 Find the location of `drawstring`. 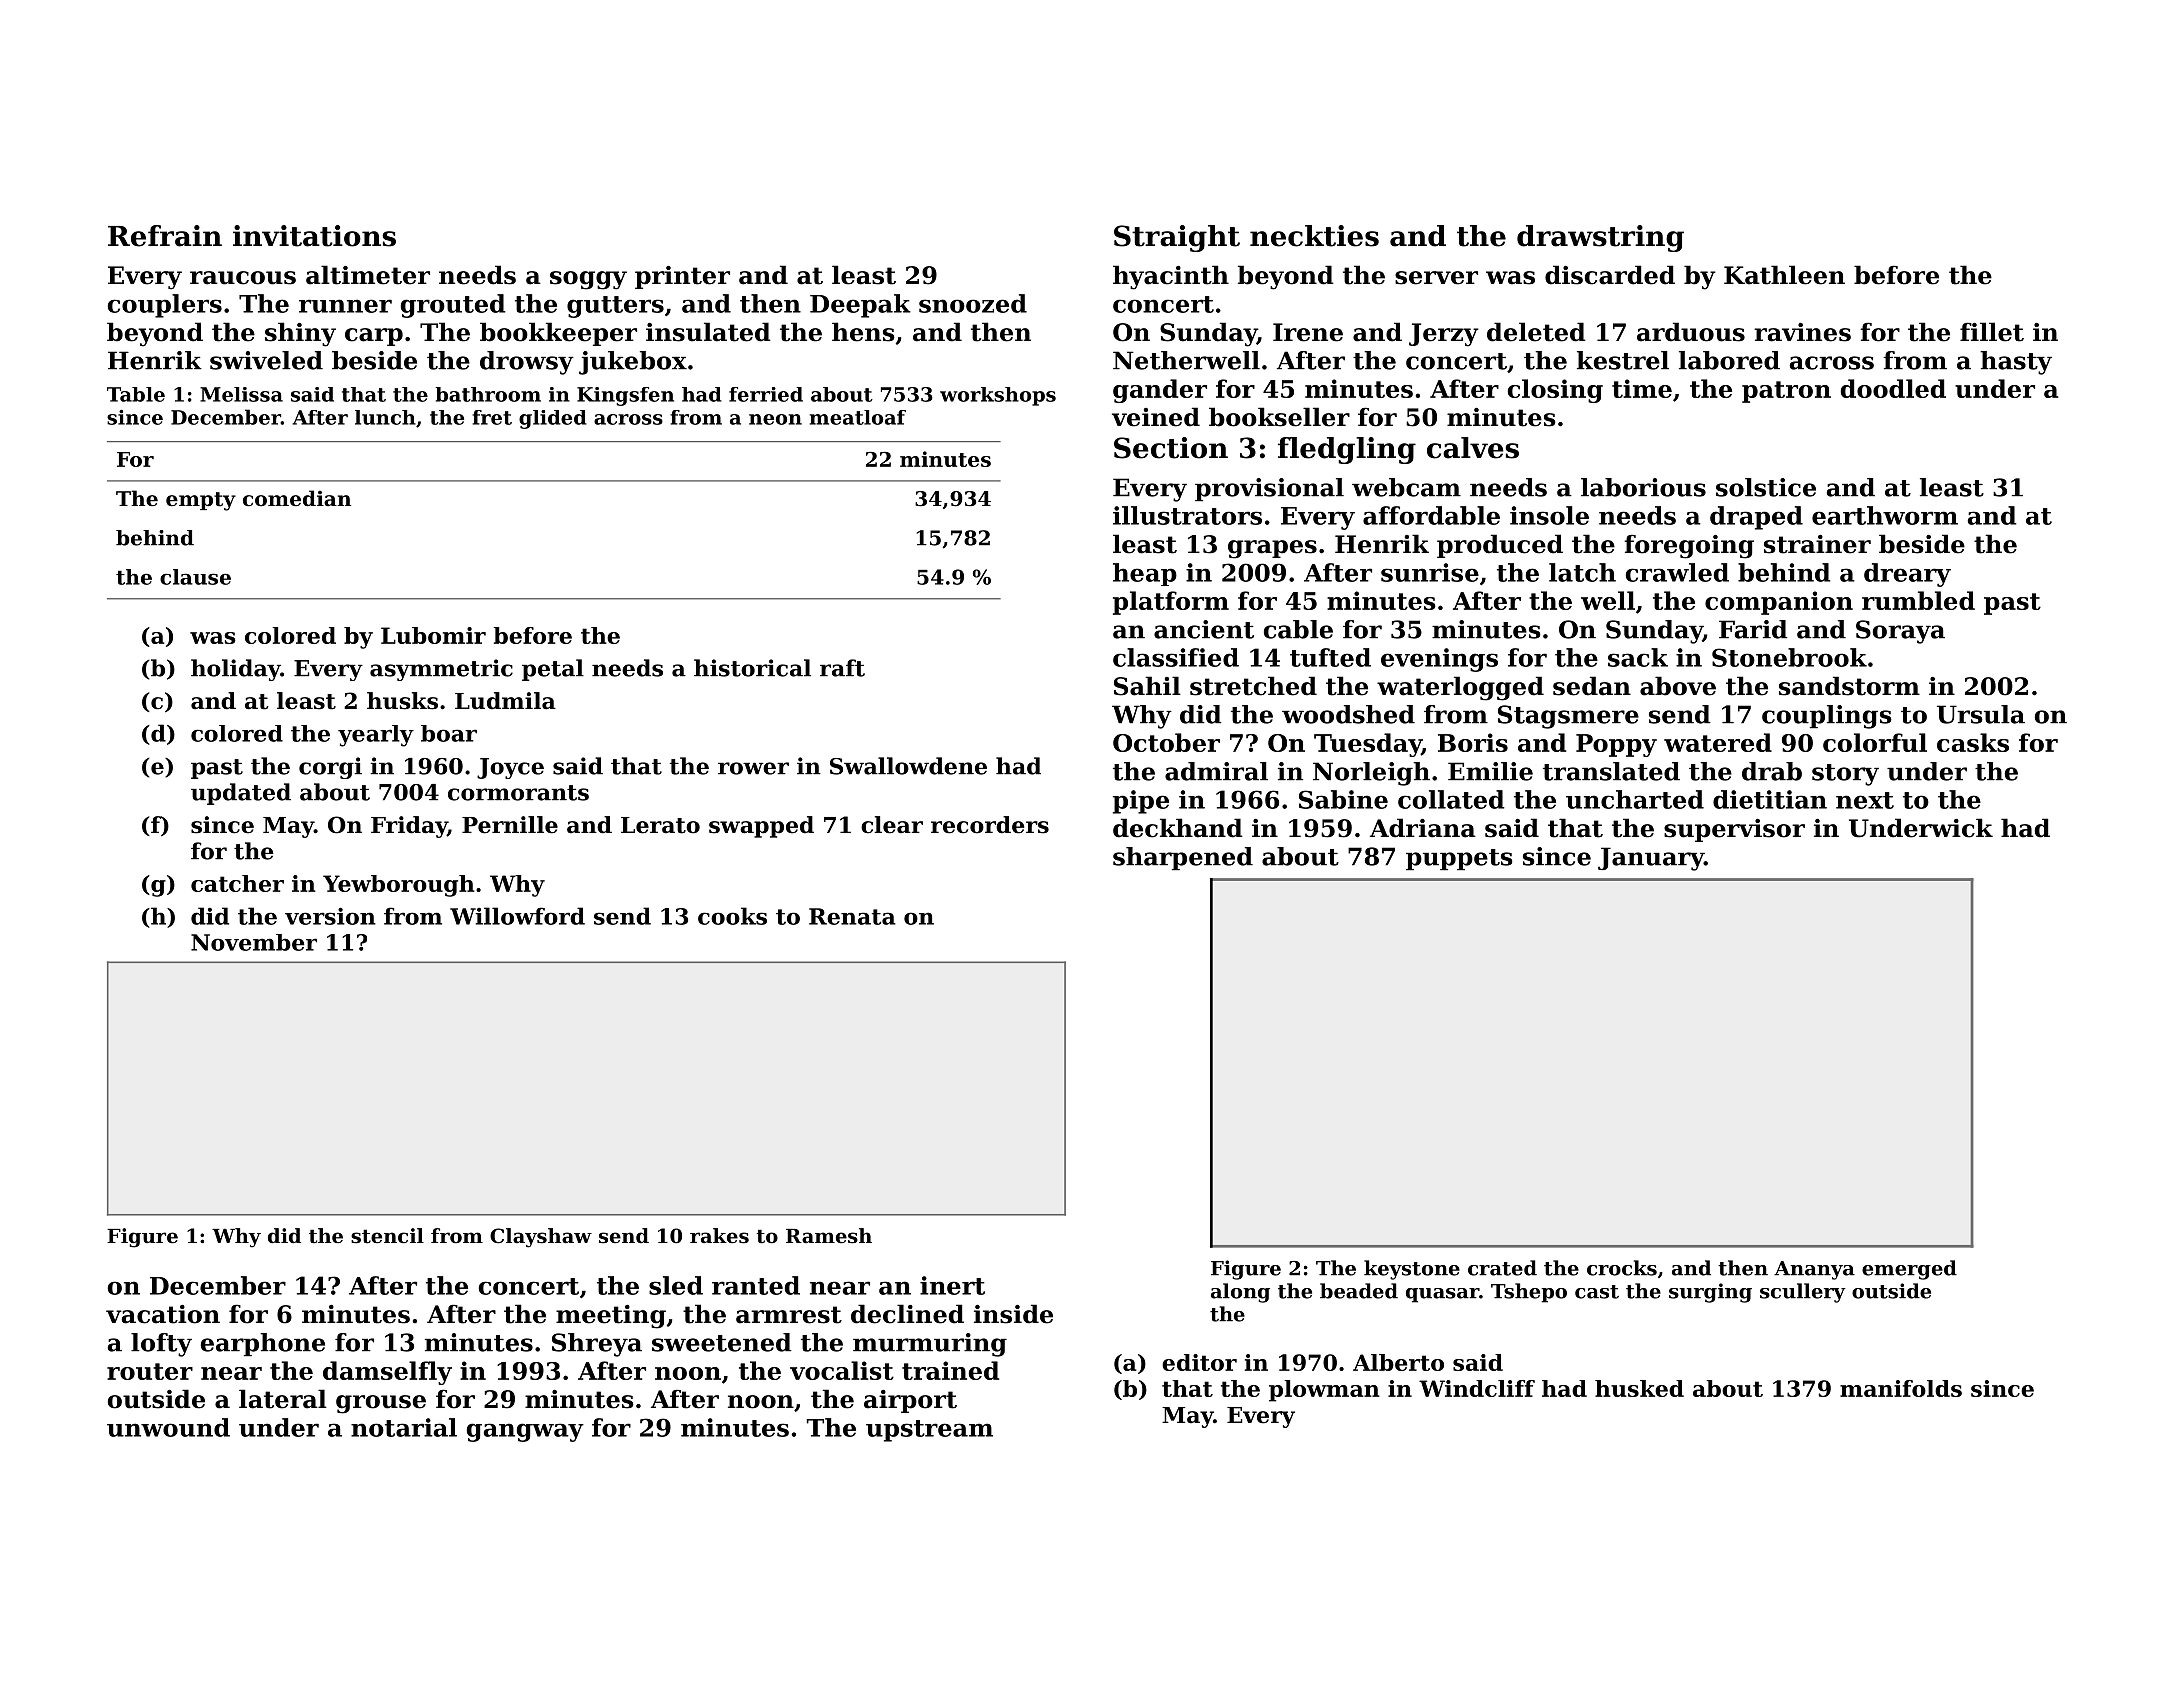

drawstring is located at coordinates (1600, 238).
